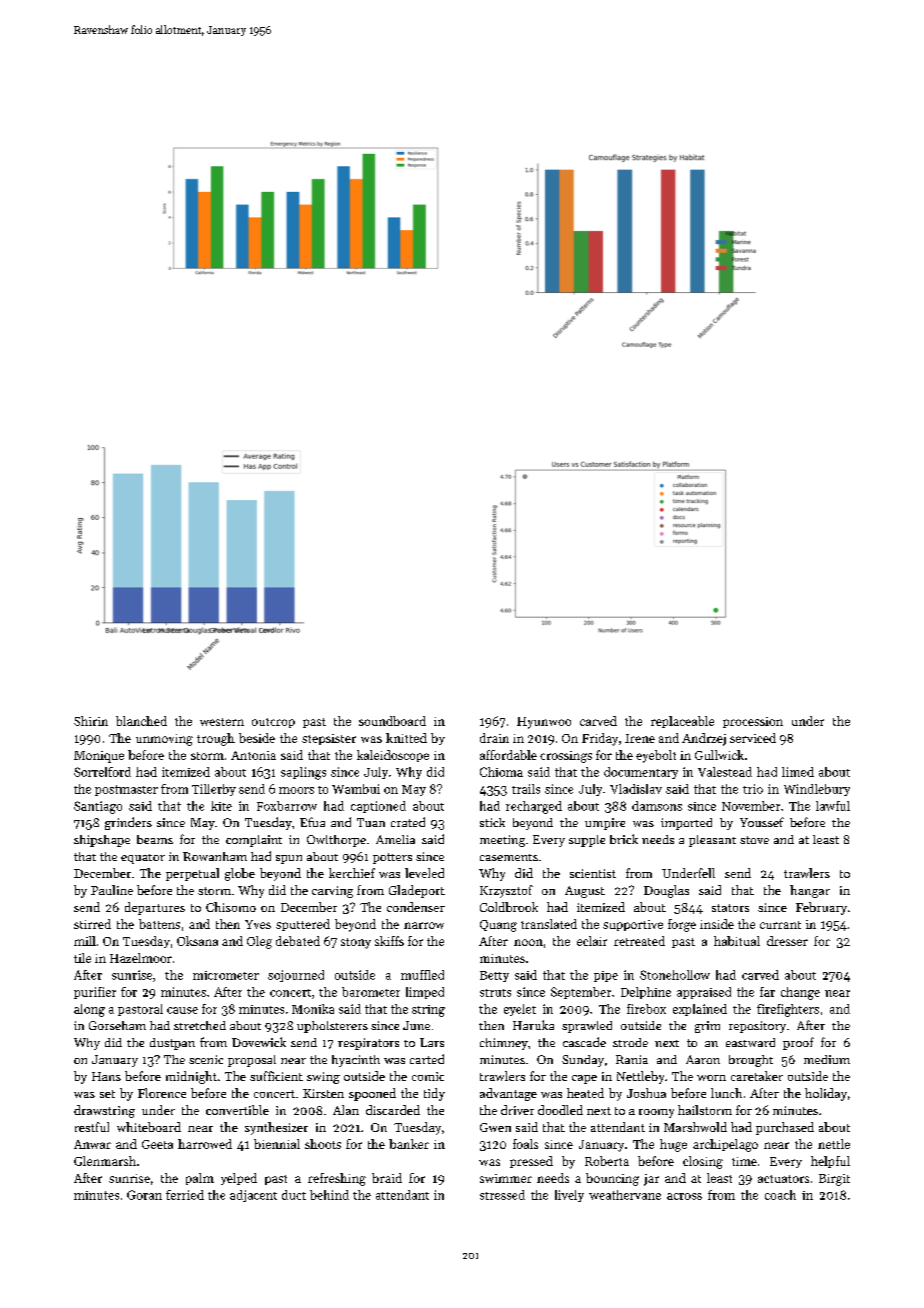  Describe the element at coordinates (417, 891) in the page. I see `Gladeport` at that location.
